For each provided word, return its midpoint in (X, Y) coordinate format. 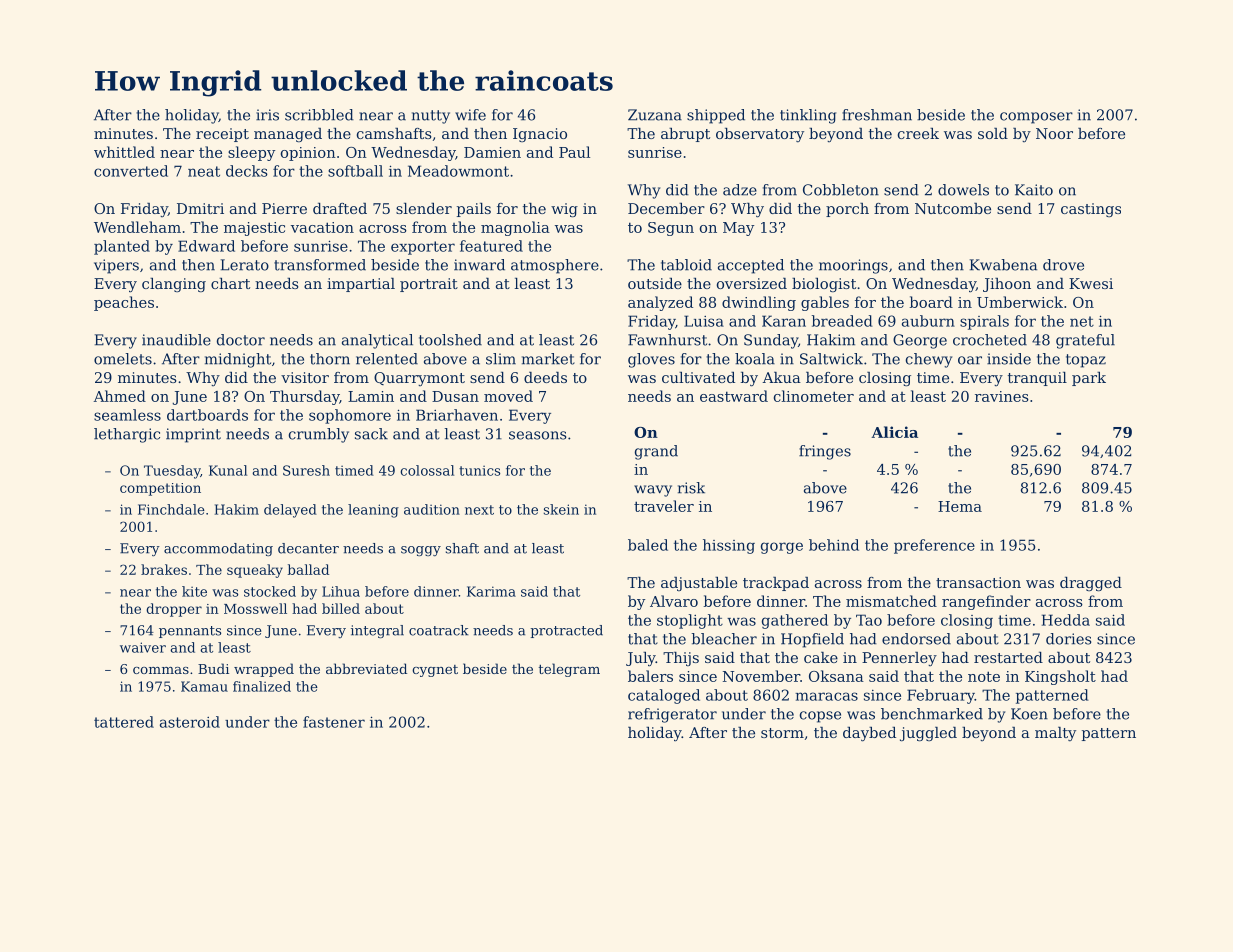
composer (1036, 118)
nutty (431, 117)
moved (508, 396)
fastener (334, 722)
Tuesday (172, 472)
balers (650, 676)
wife (470, 115)
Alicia (894, 432)
